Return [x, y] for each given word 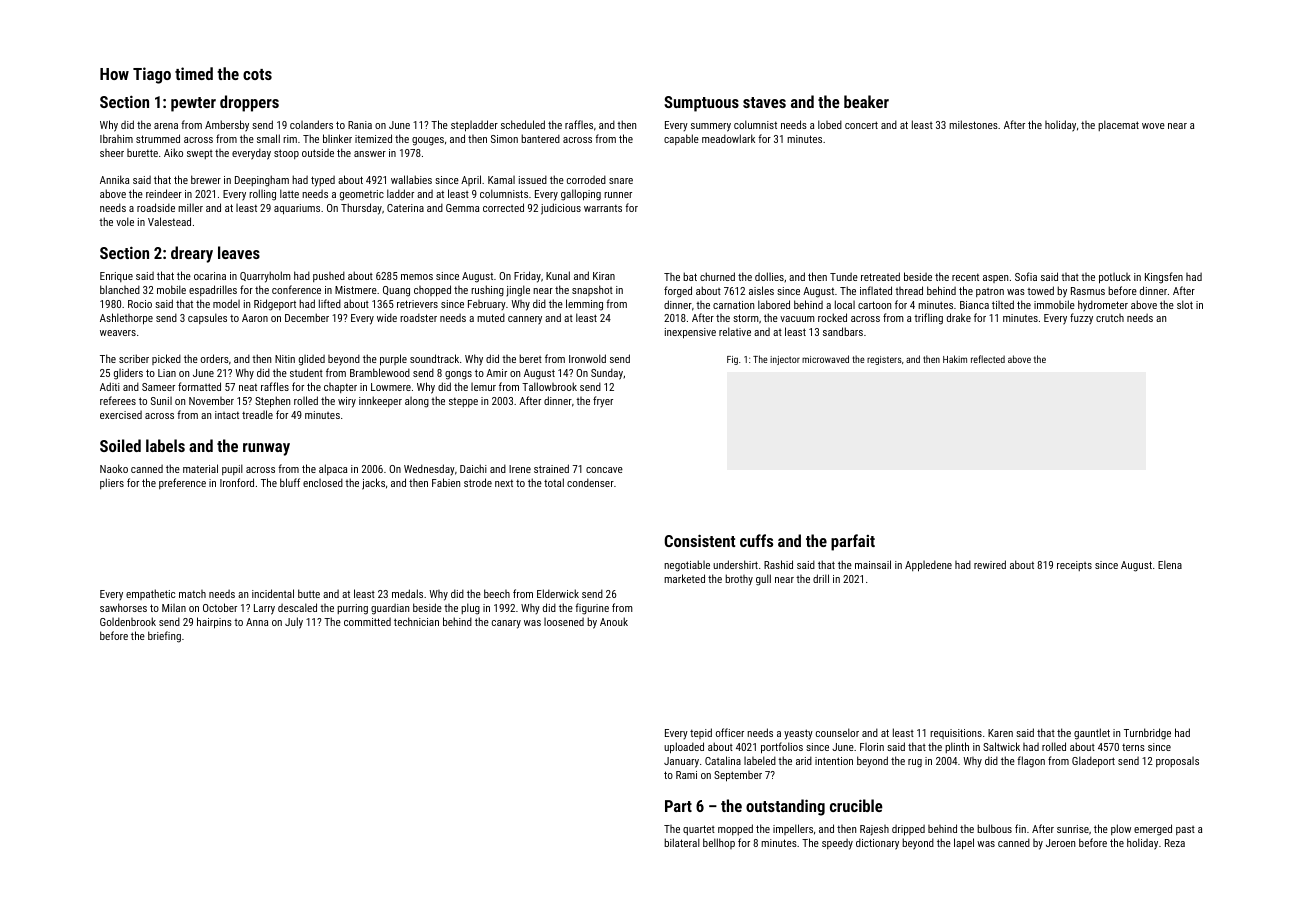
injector [785, 360]
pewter [193, 104]
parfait [853, 542]
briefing [164, 637]
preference [182, 483]
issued [533, 179]
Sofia [1026, 276]
